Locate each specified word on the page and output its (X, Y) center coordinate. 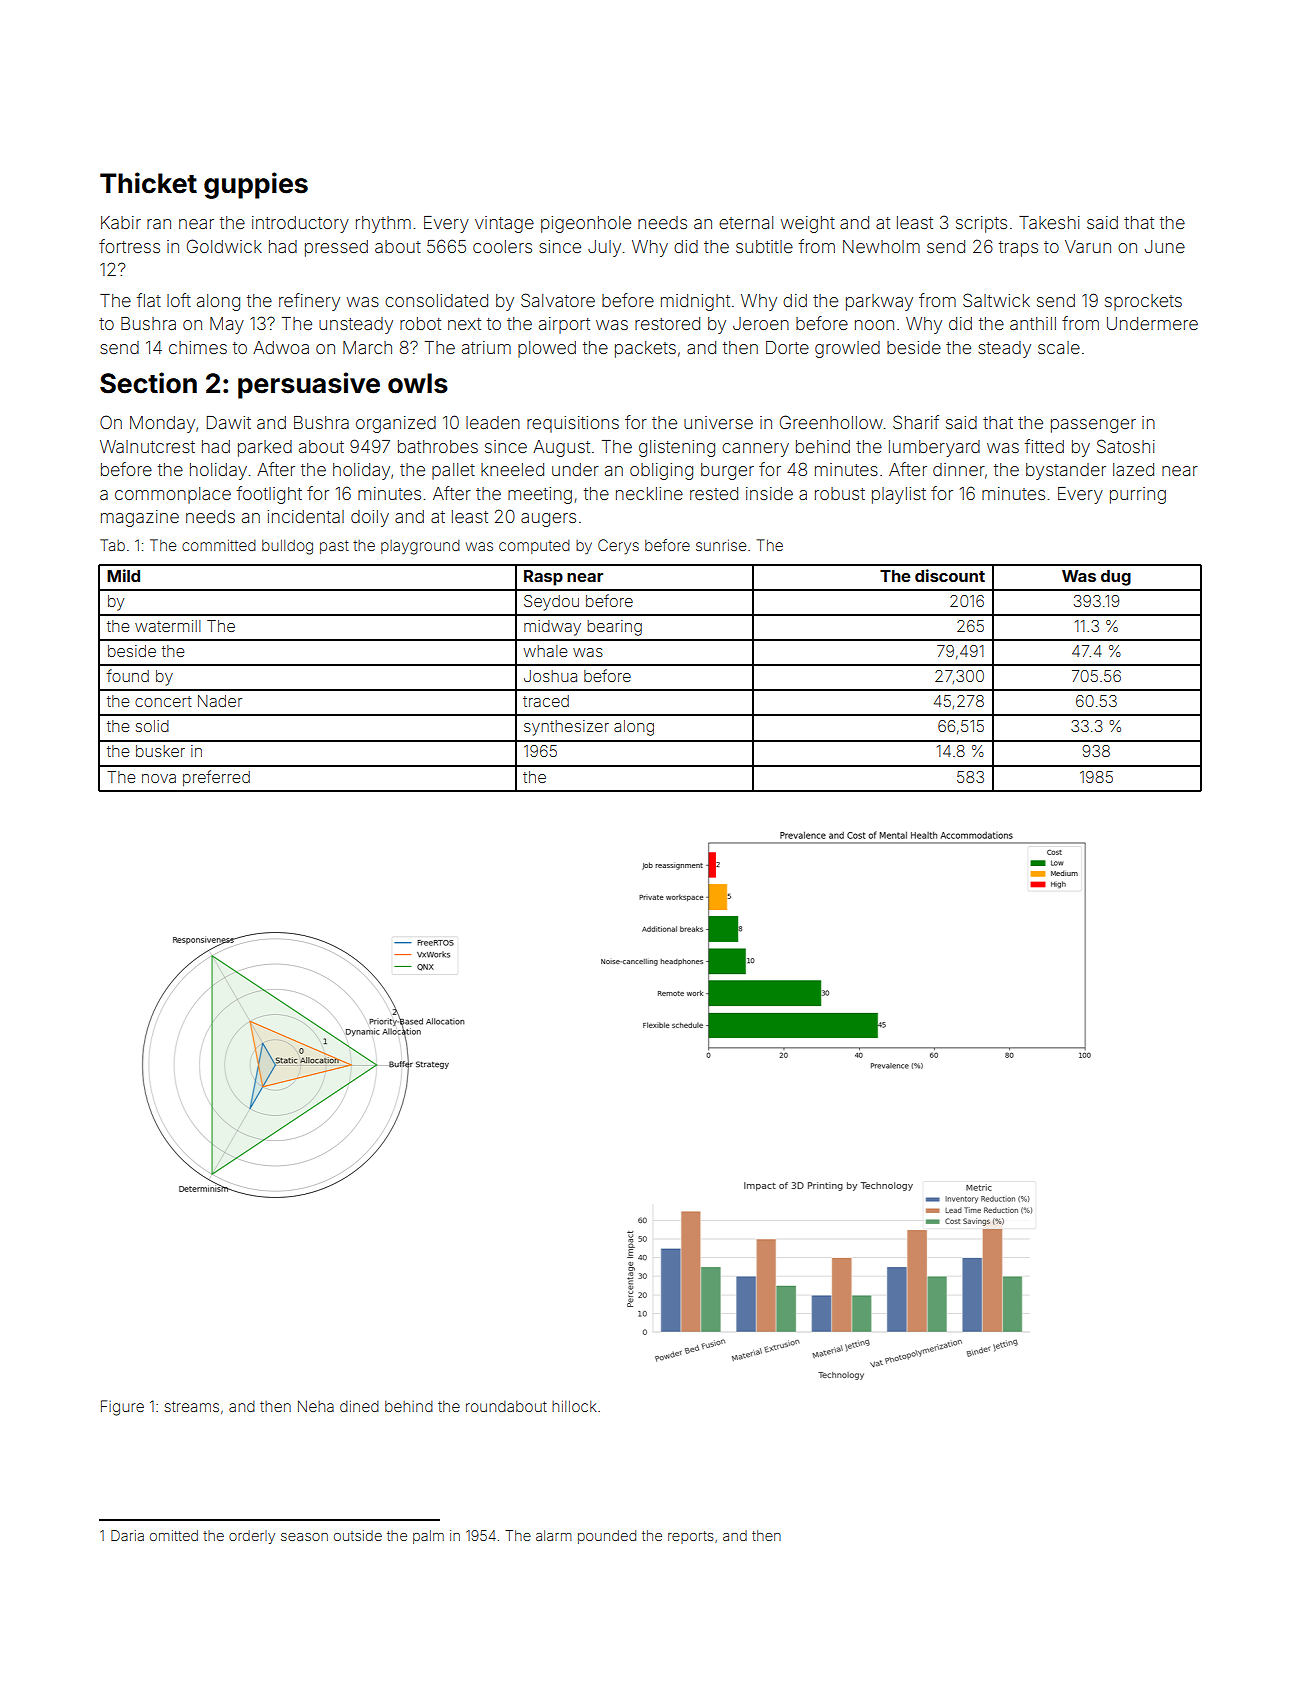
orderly (252, 1537)
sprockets (1143, 302)
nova (159, 778)
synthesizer (566, 728)
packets (645, 349)
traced (546, 701)
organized (396, 424)
